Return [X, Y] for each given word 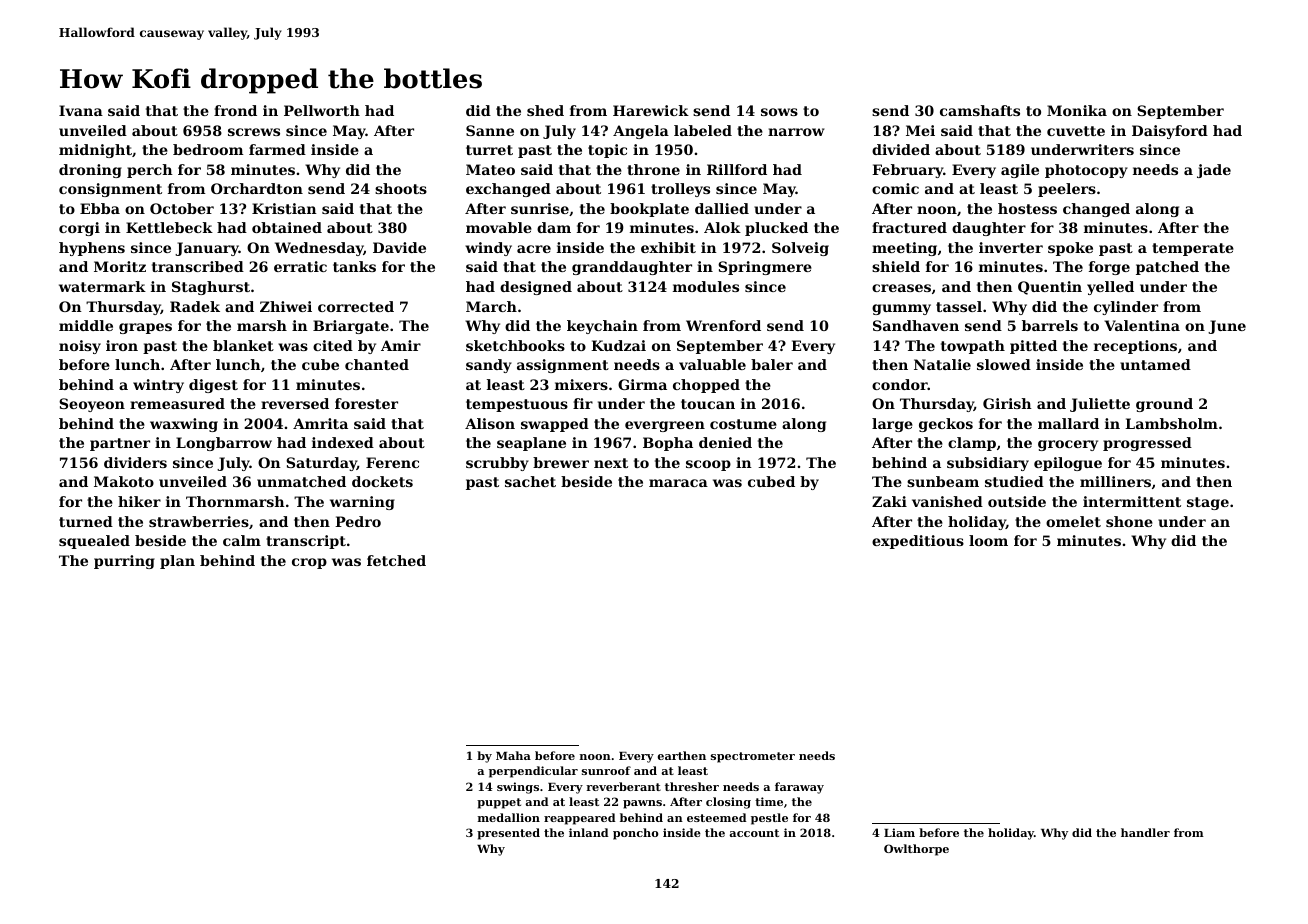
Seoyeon [92, 405]
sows [779, 112]
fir [583, 403]
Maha [513, 755]
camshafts [980, 110]
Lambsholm [1171, 423]
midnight [95, 151]
